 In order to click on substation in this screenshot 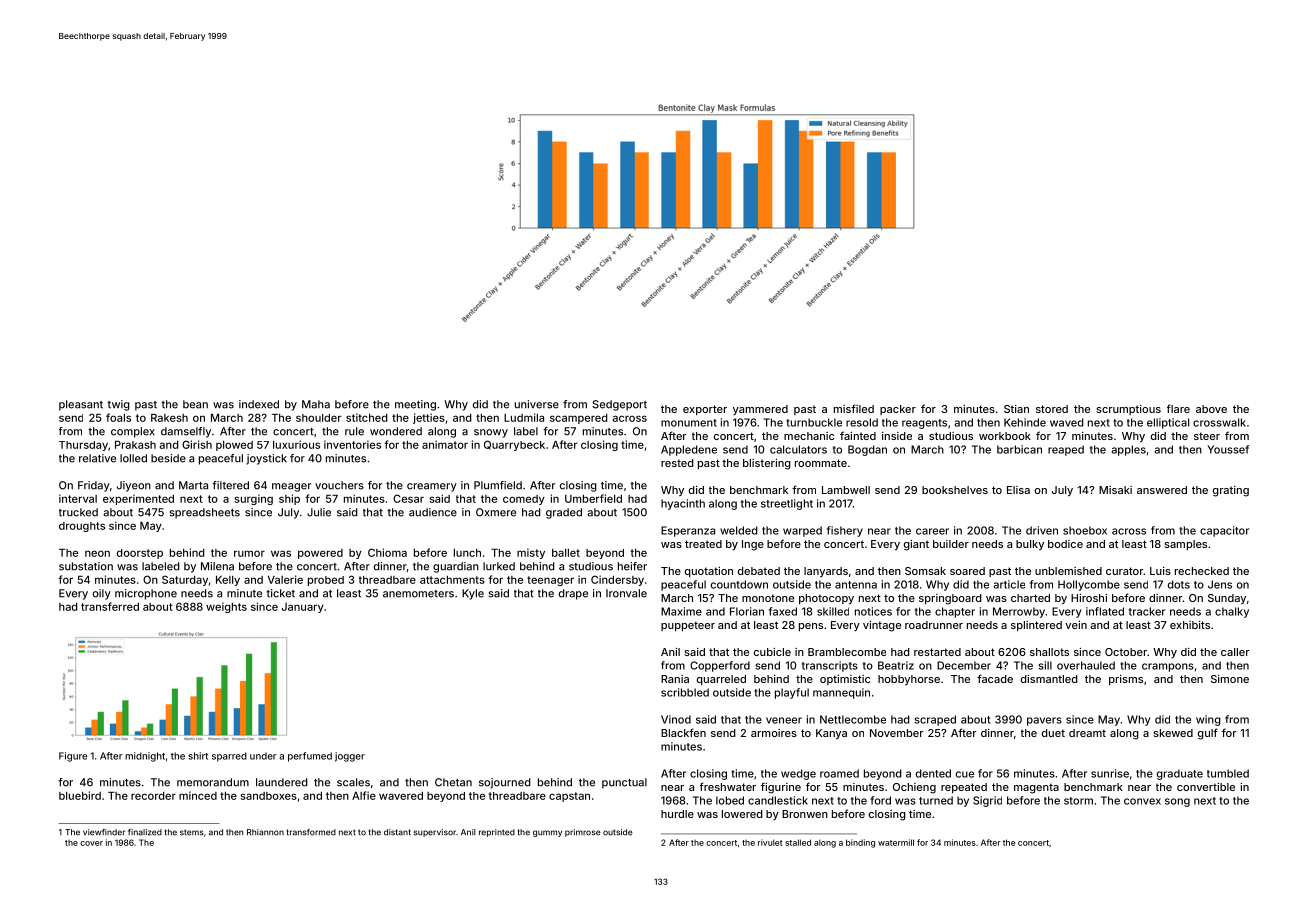, I will do `click(86, 566)`.
